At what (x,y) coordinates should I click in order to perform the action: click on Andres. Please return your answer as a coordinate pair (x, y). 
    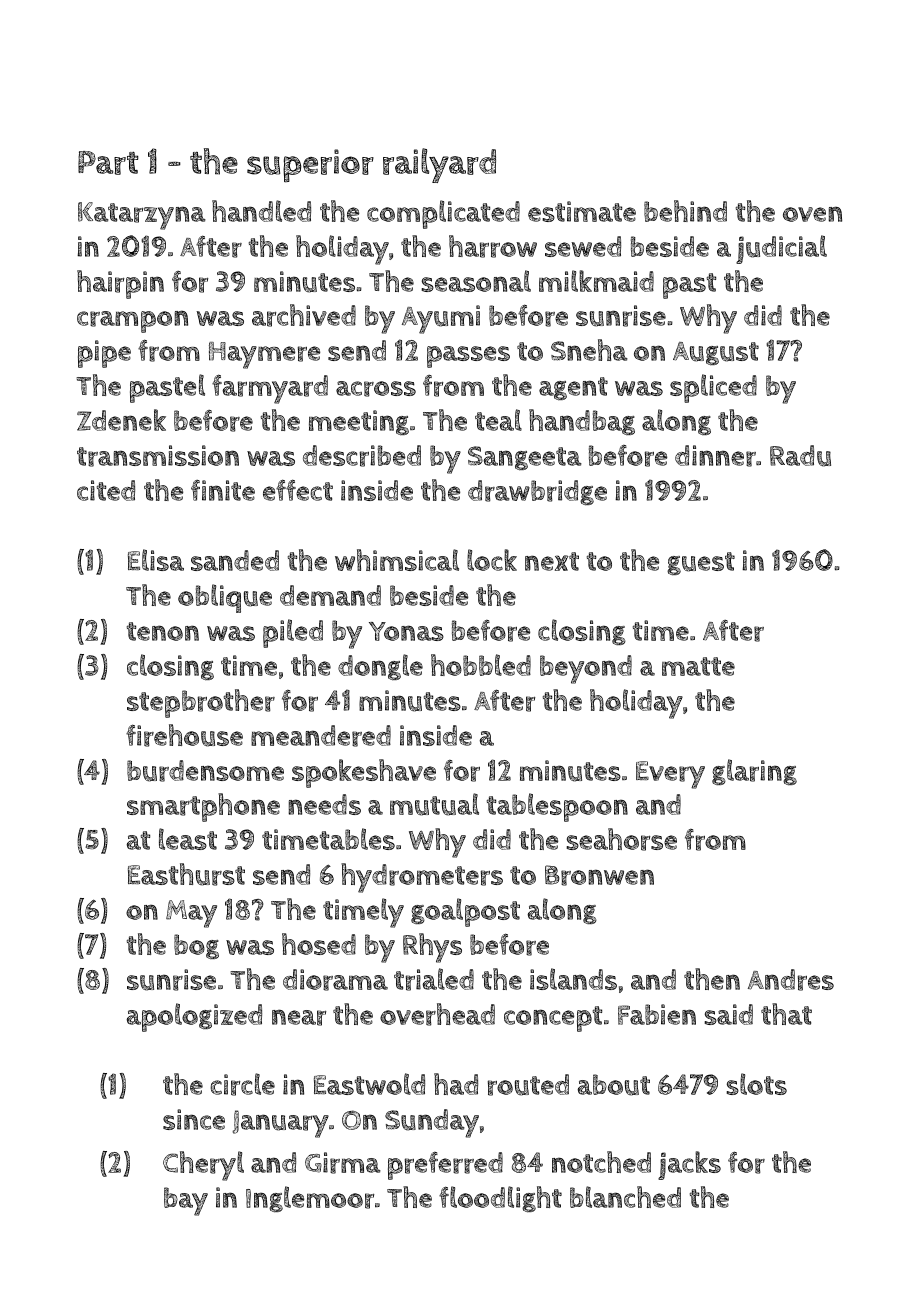
    Looking at the image, I should click on (791, 980).
